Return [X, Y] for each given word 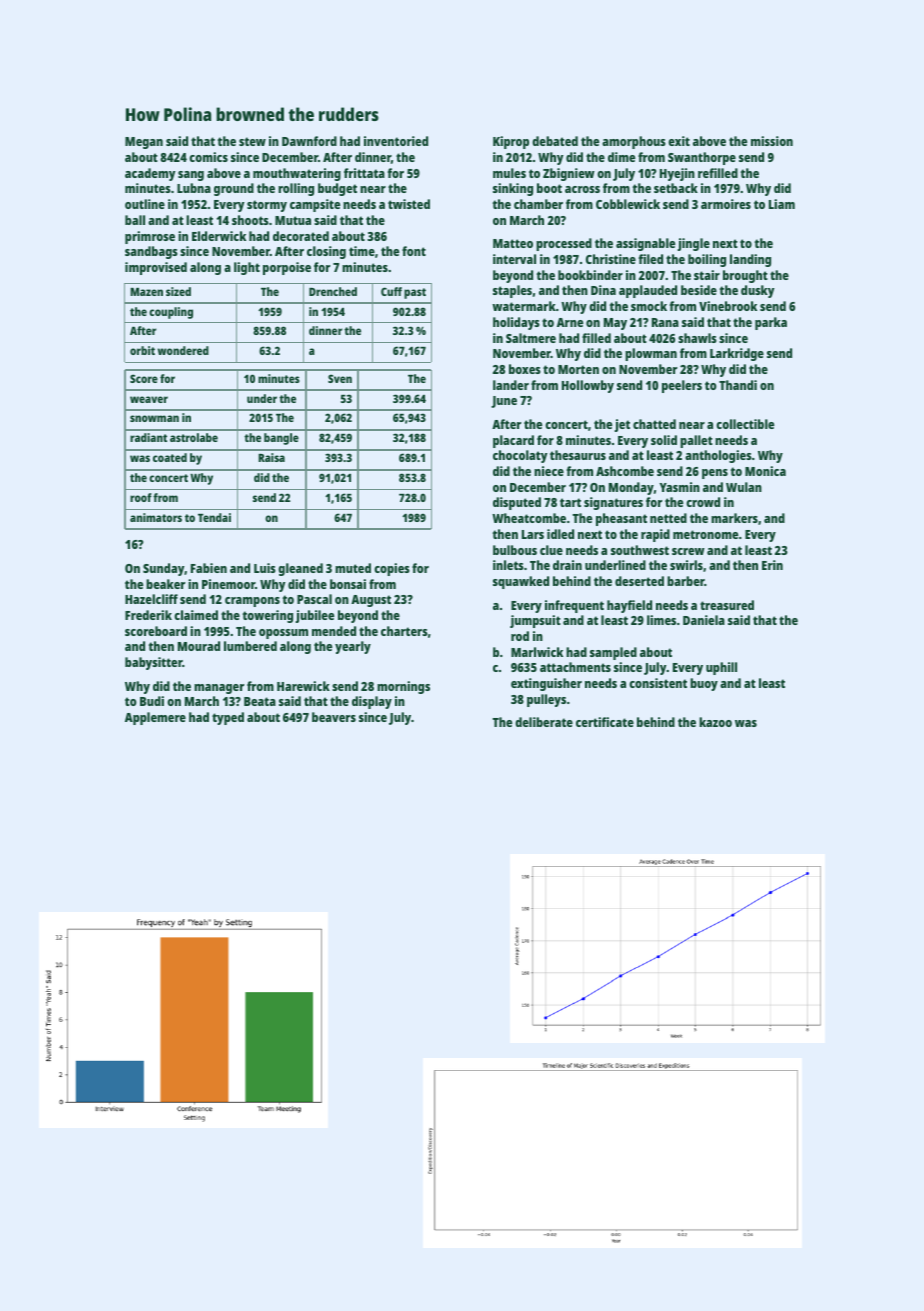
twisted [409, 204]
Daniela [704, 620]
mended [334, 631]
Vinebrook [728, 306]
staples [512, 291]
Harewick [303, 686]
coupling [171, 313]
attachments [575, 667]
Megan [144, 143]
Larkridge [737, 354]
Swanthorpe [702, 158]
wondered [183, 350]
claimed [196, 615]
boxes [525, 369]
